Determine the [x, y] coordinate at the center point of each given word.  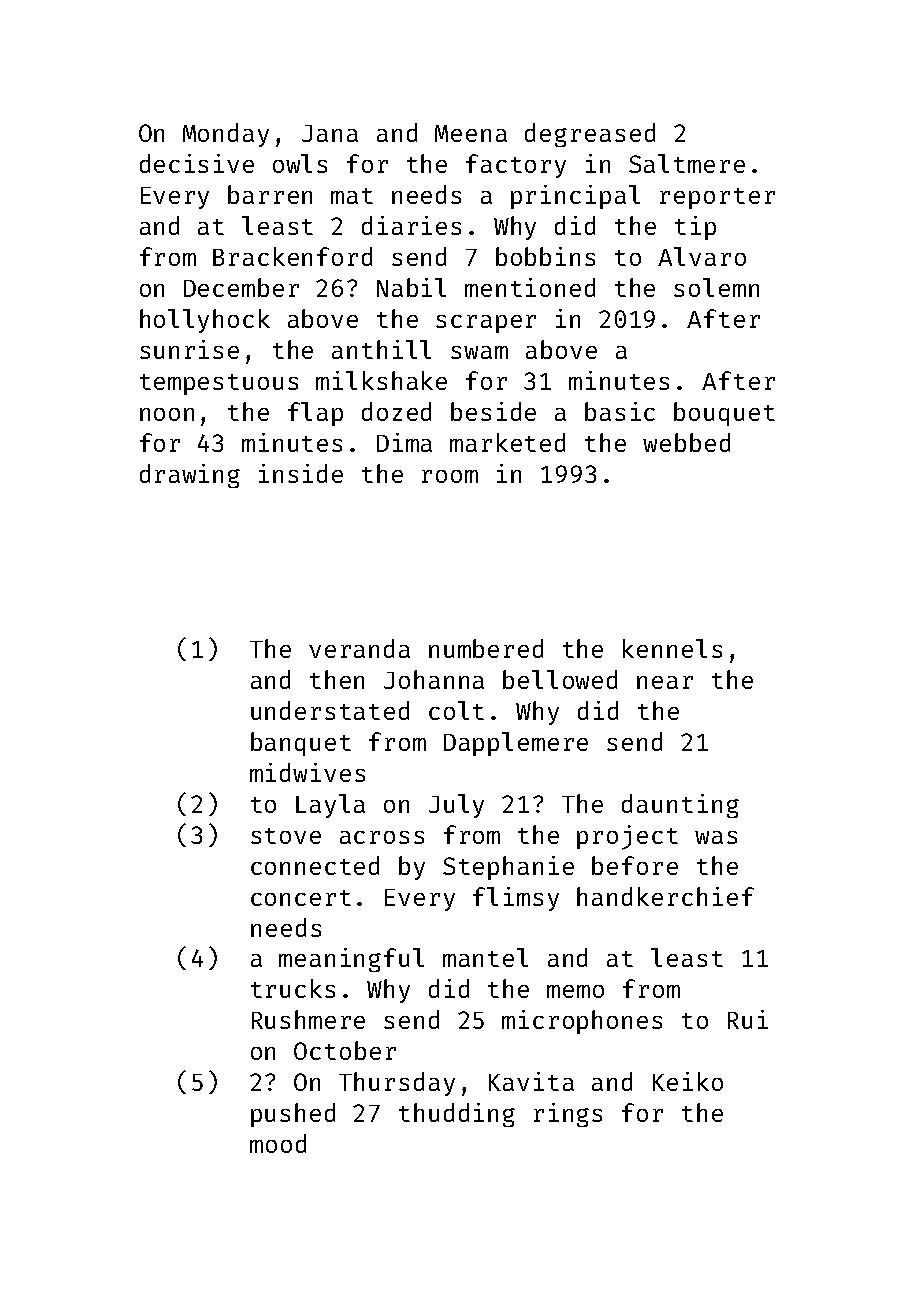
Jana [330, 133]
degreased [590, 135]
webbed [686, 442]
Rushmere [308, 1019]
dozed [396, 411]
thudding [457, 1115]
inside [301, 473]
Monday [226, 135]
